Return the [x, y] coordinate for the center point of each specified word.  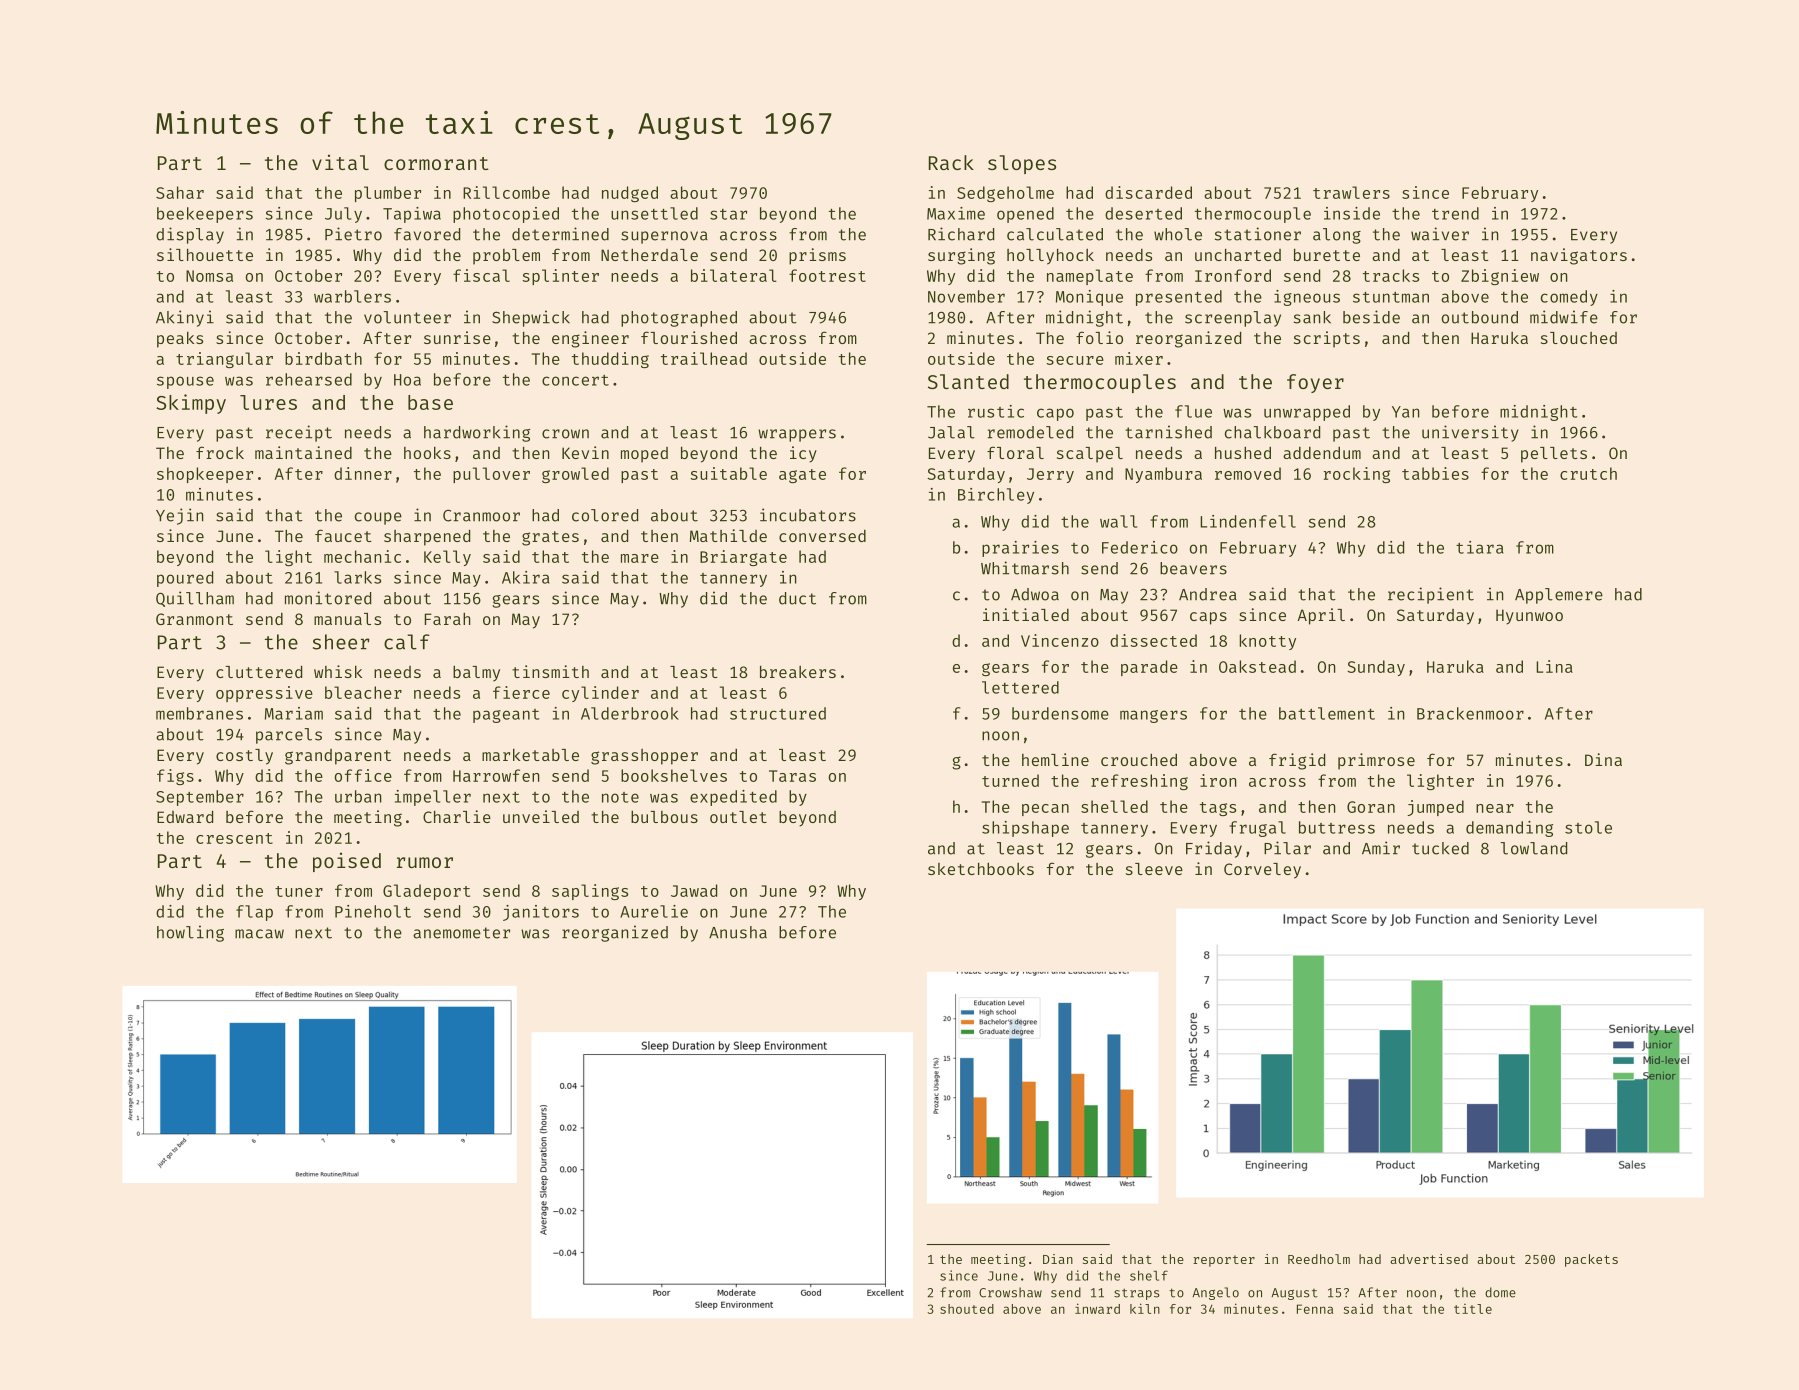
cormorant [436, 163]
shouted [967, 1309]
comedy [1569, 298]
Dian [1058, 1259]
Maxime [956, 213]
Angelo [1216, 1293]
